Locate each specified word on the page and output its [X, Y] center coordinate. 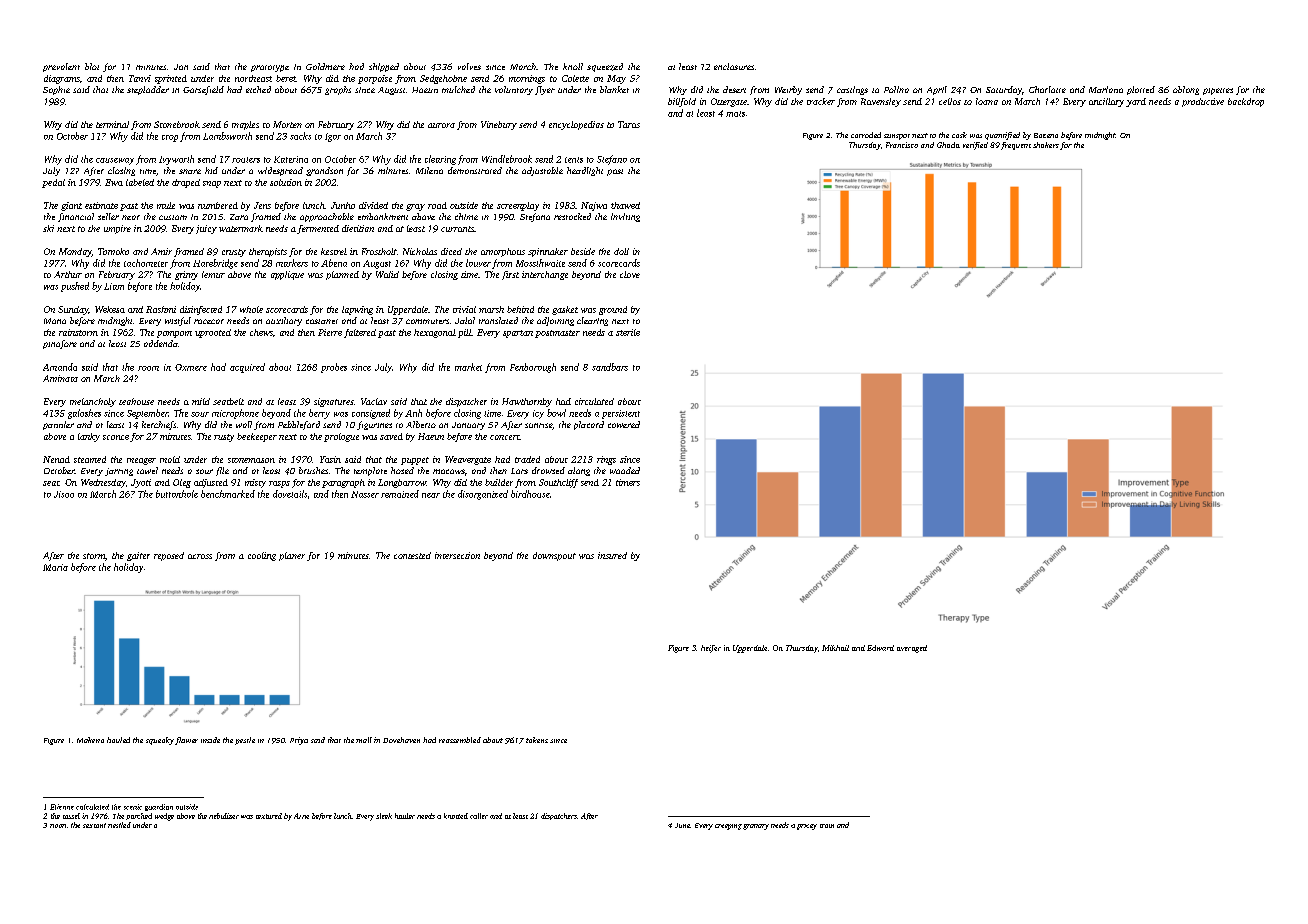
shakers [1046, 145]
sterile [628, 332]
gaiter [138, 556]
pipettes [1218, 91]
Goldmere [325, 66]
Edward [880, 648]
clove [630, 274]
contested [412, 555]
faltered [360, 333]
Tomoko [113, 251]
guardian [159, 807]
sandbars [610, 367]
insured [612, 555]
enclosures [734, 66]
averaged [912, 649]
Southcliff [558, 483]
